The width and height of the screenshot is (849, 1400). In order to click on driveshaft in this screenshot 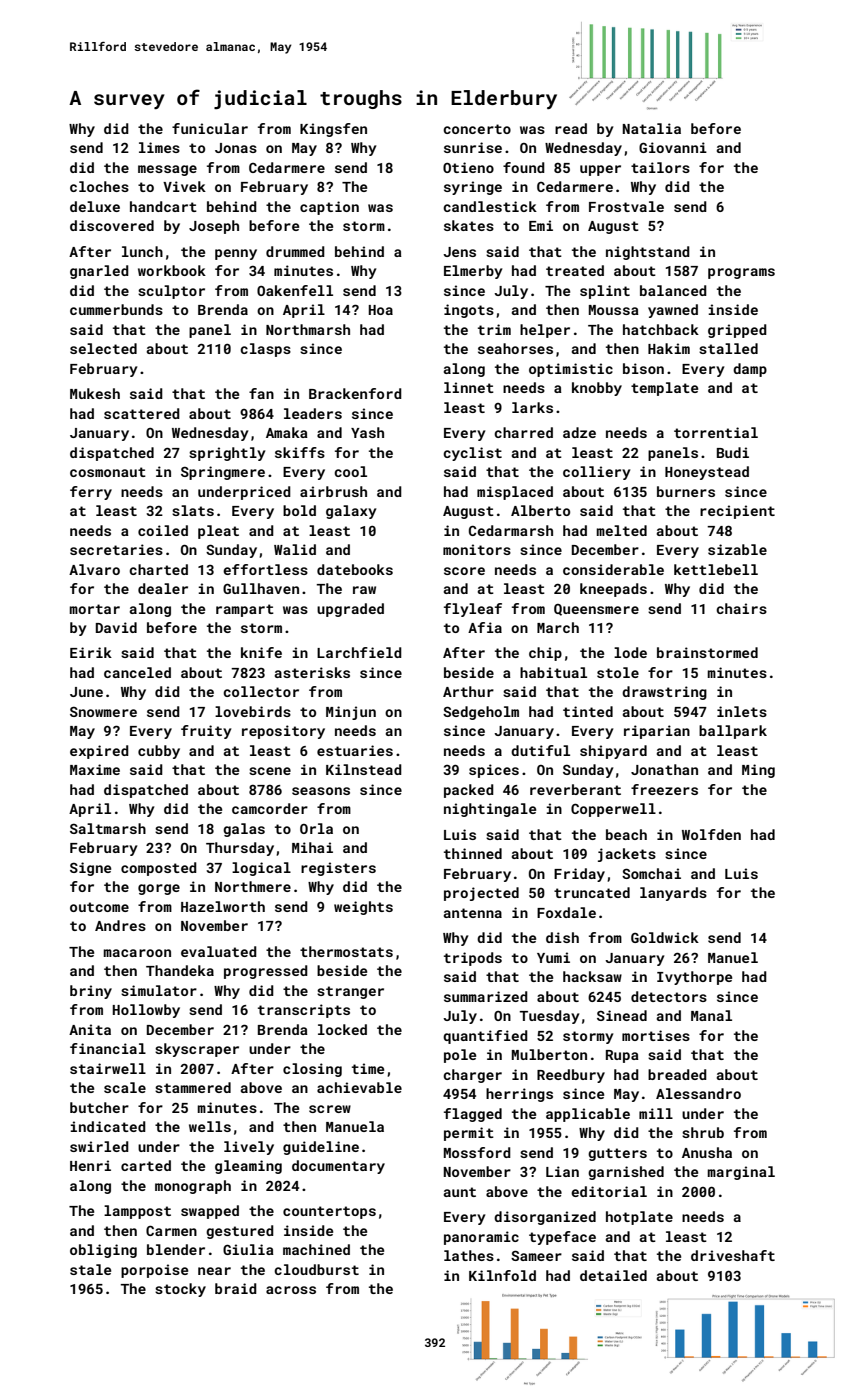, I will do `click(733, 1255)`.
